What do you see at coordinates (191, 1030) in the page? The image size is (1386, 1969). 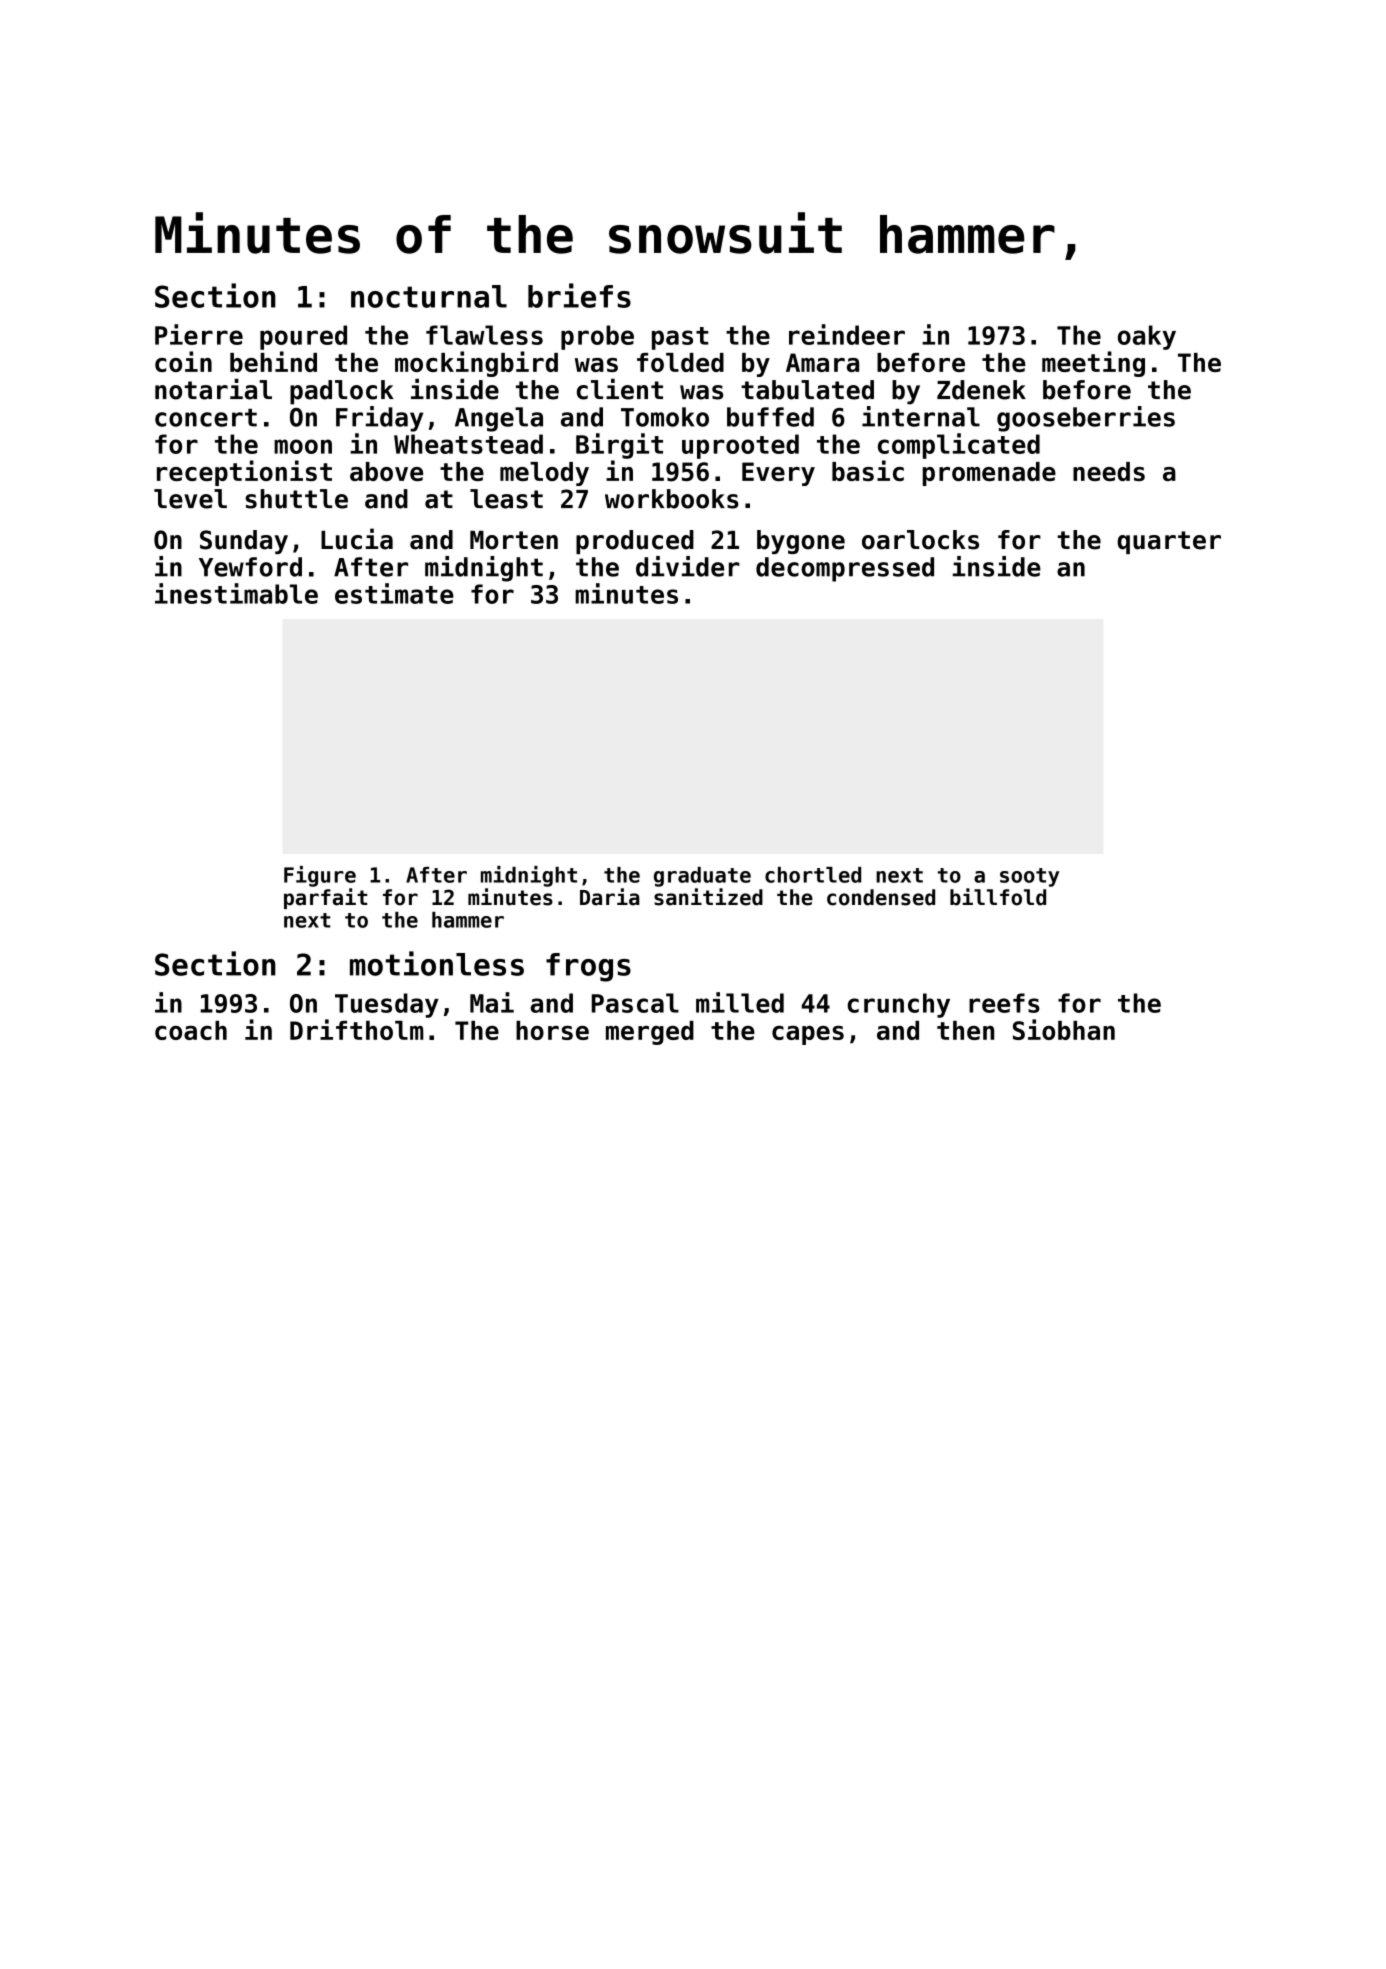 I see `coach` at bounding box center [191, 1030].
